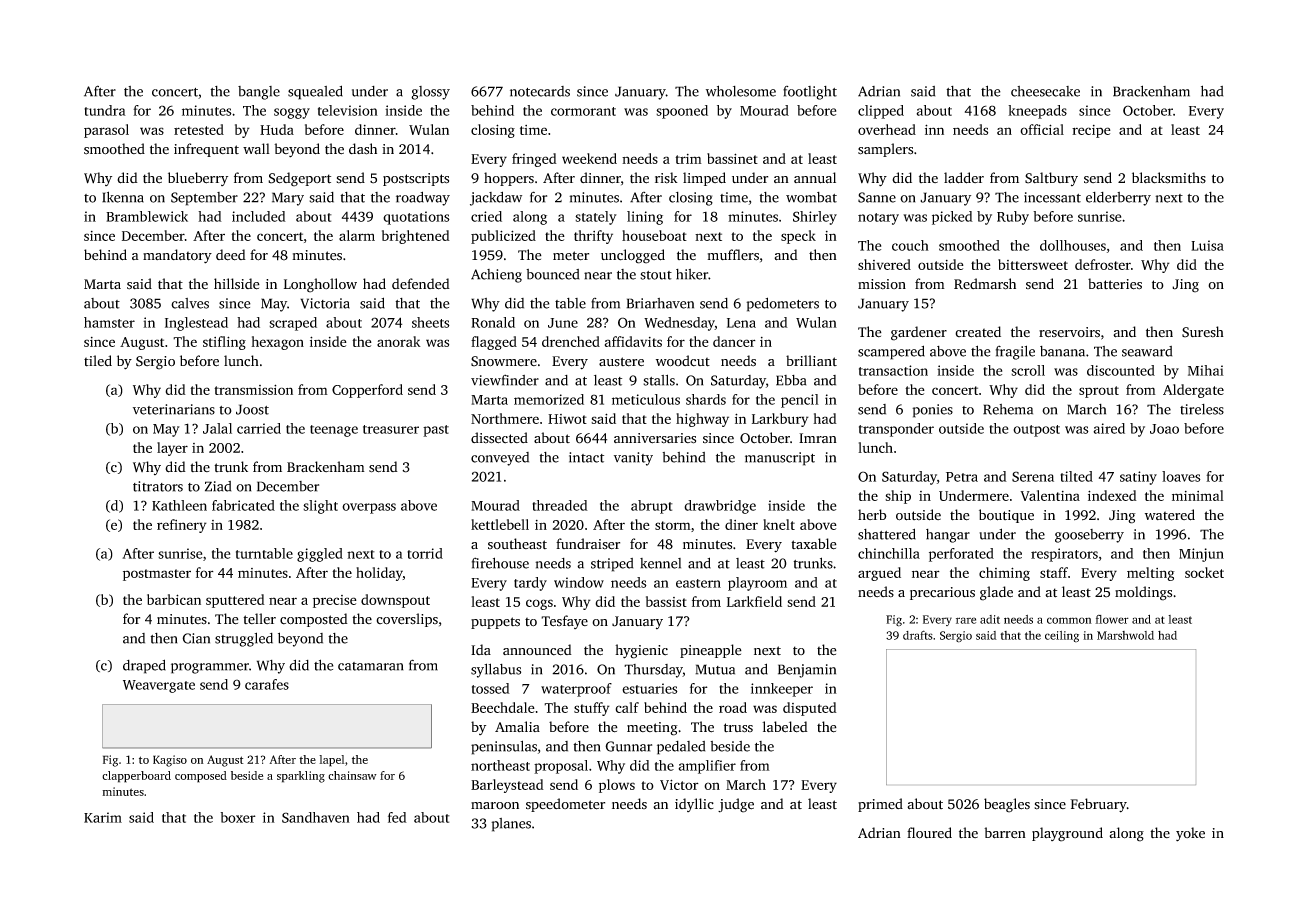 This image has height=924, width=1308. Describe the element at coordinates (244, 639) in the image. I see `struggled` at that location.
